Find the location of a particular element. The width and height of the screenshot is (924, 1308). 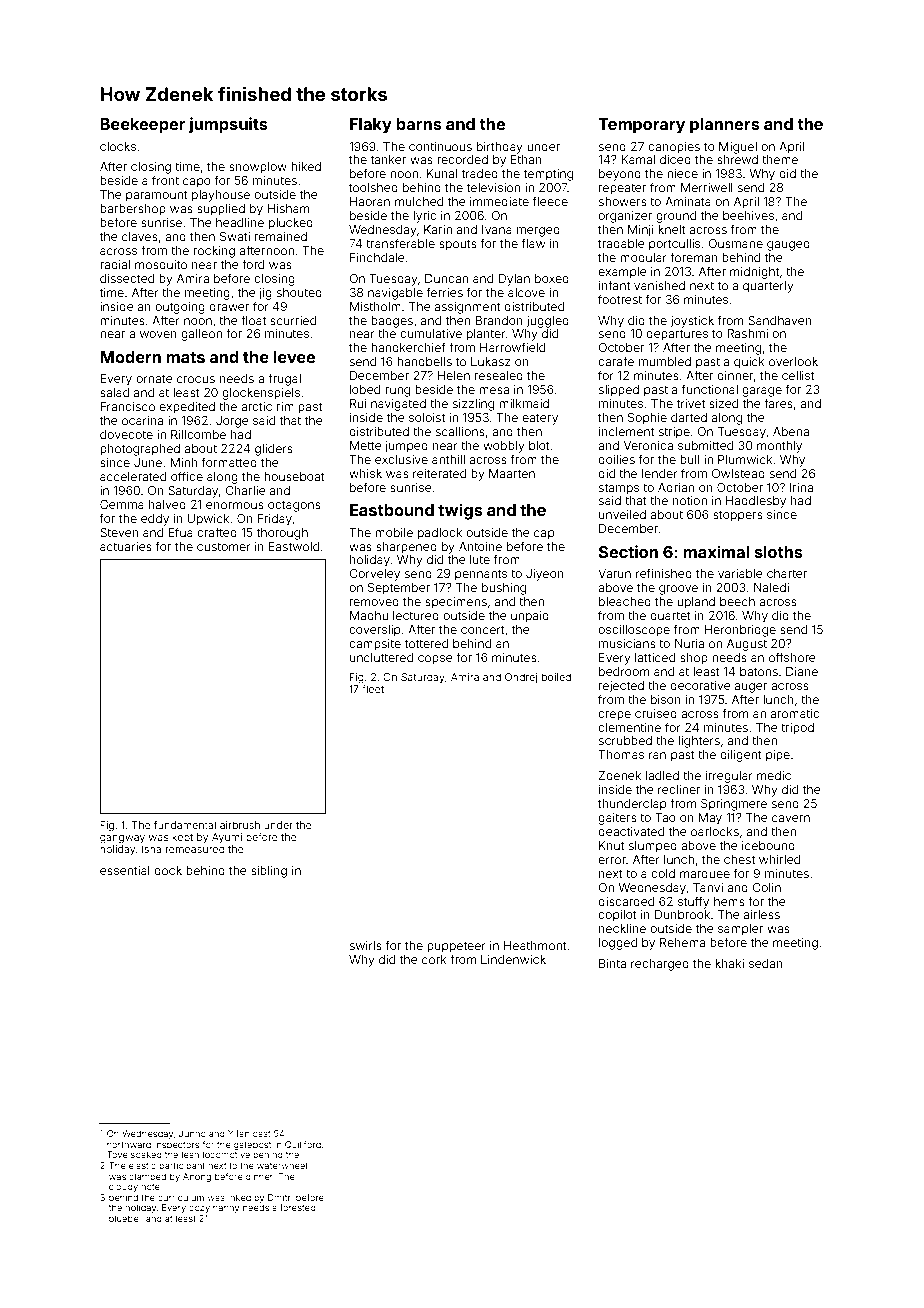

birthday is located at coordinates (500, 148).
